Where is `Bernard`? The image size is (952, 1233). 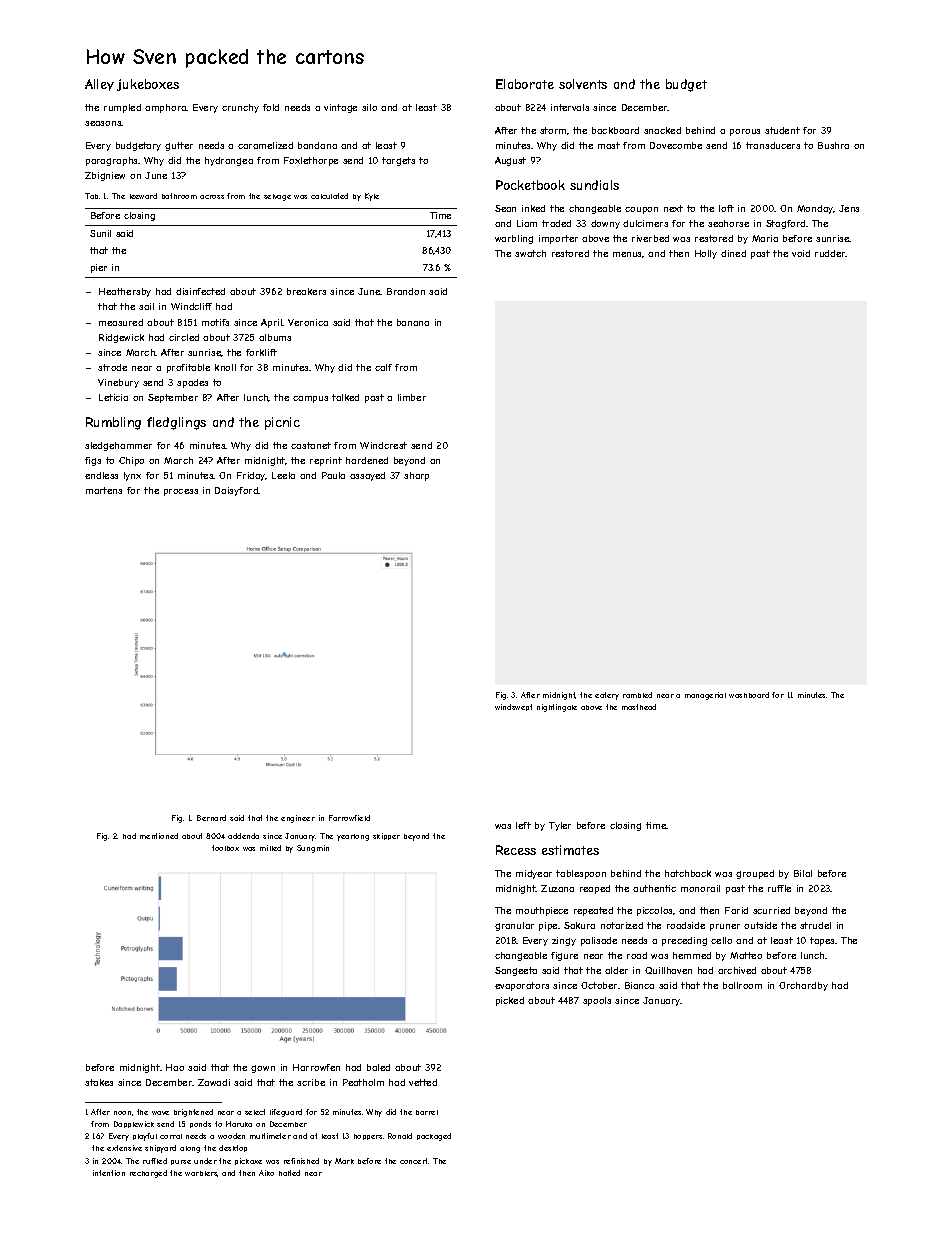
Bernard is located at coordinates (211, 818).
